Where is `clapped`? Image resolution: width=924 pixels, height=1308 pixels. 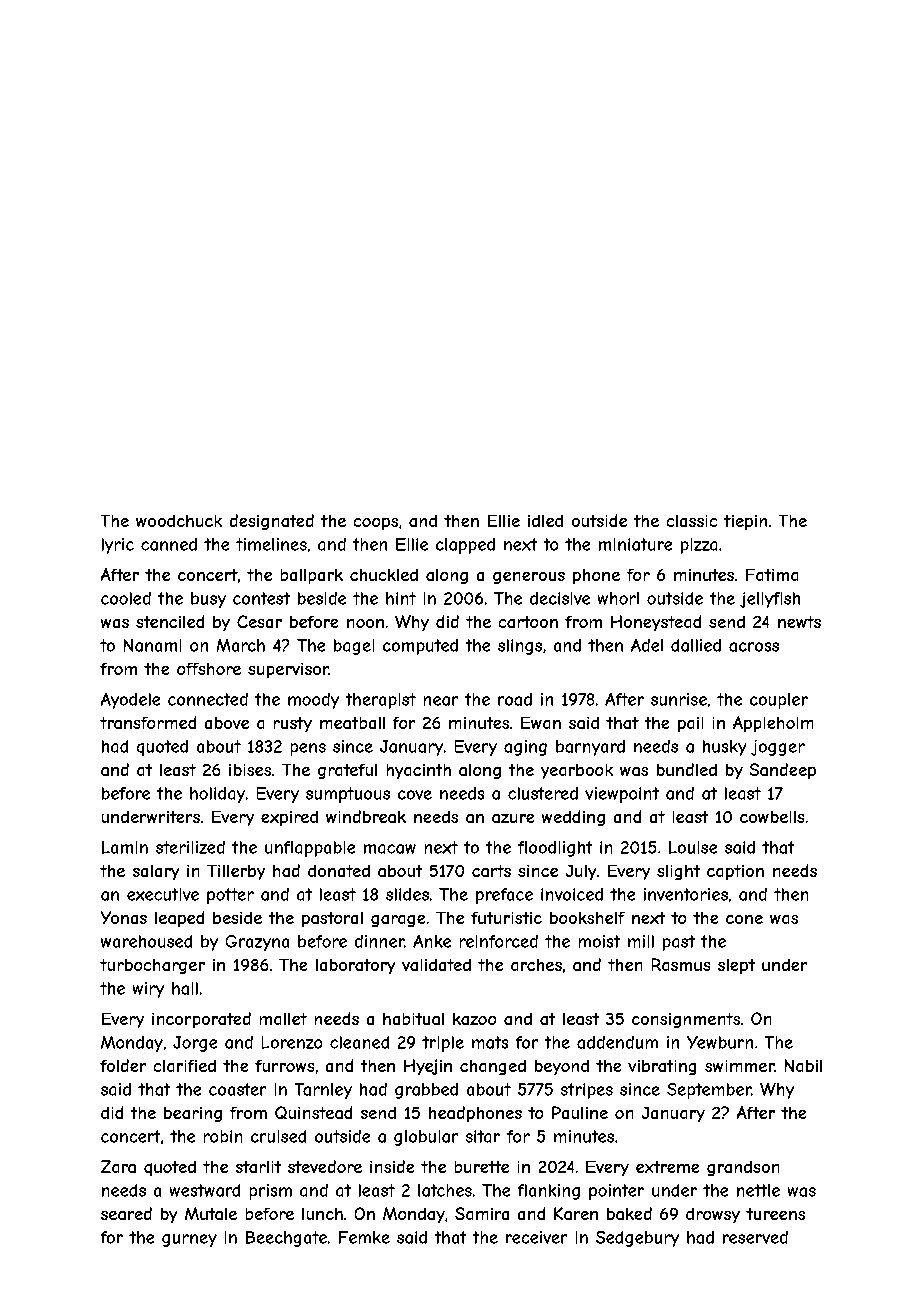 clapped is located at coordinates (465, 546).
